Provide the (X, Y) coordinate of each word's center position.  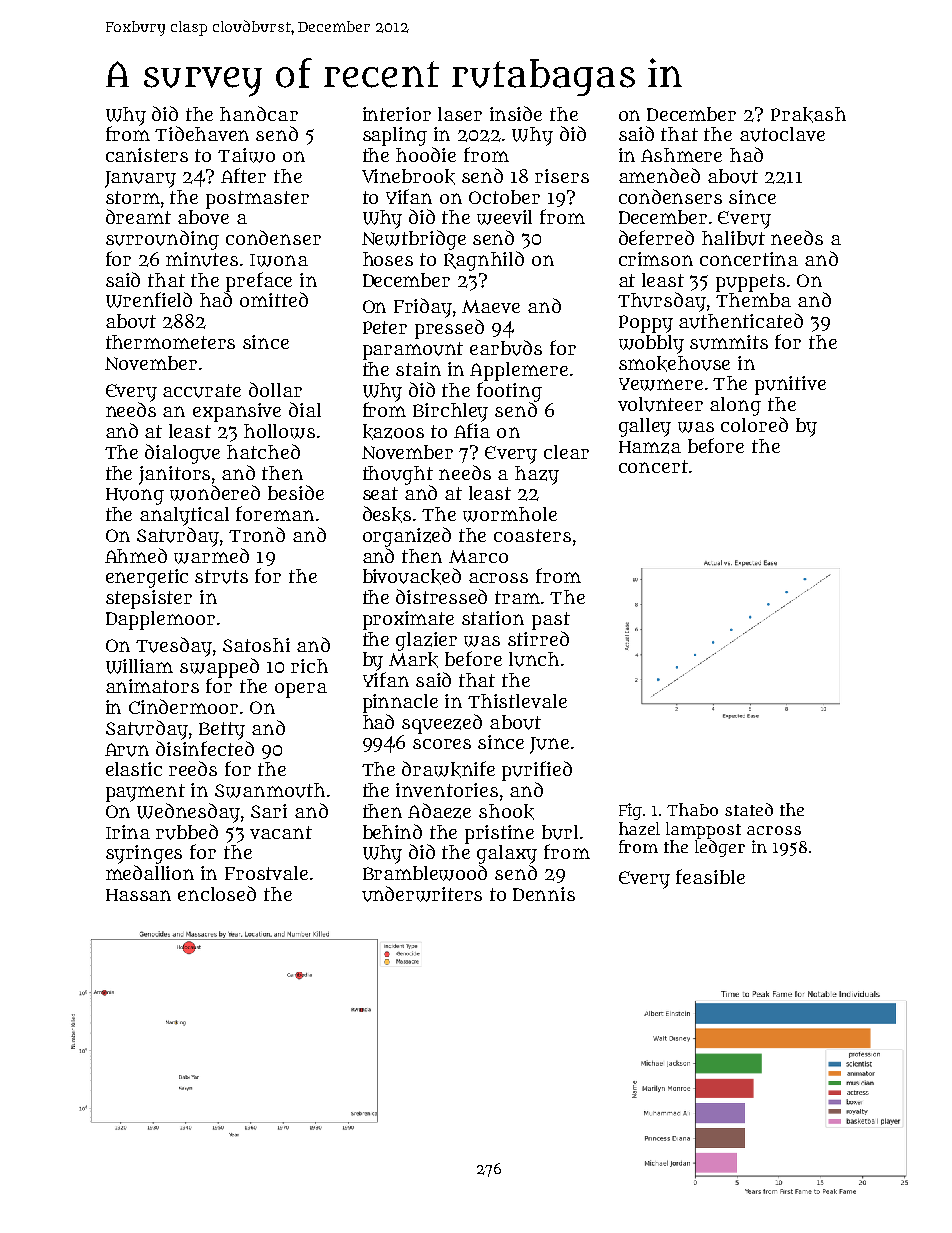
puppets (750, 283)
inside (516, 113)
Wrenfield (149, 300)
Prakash (808, 115)
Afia (472, 430)
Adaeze (439, 811)
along (735, 406)
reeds (193, 768)
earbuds (506, 348)
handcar (259, 113)
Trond (257, 534)
